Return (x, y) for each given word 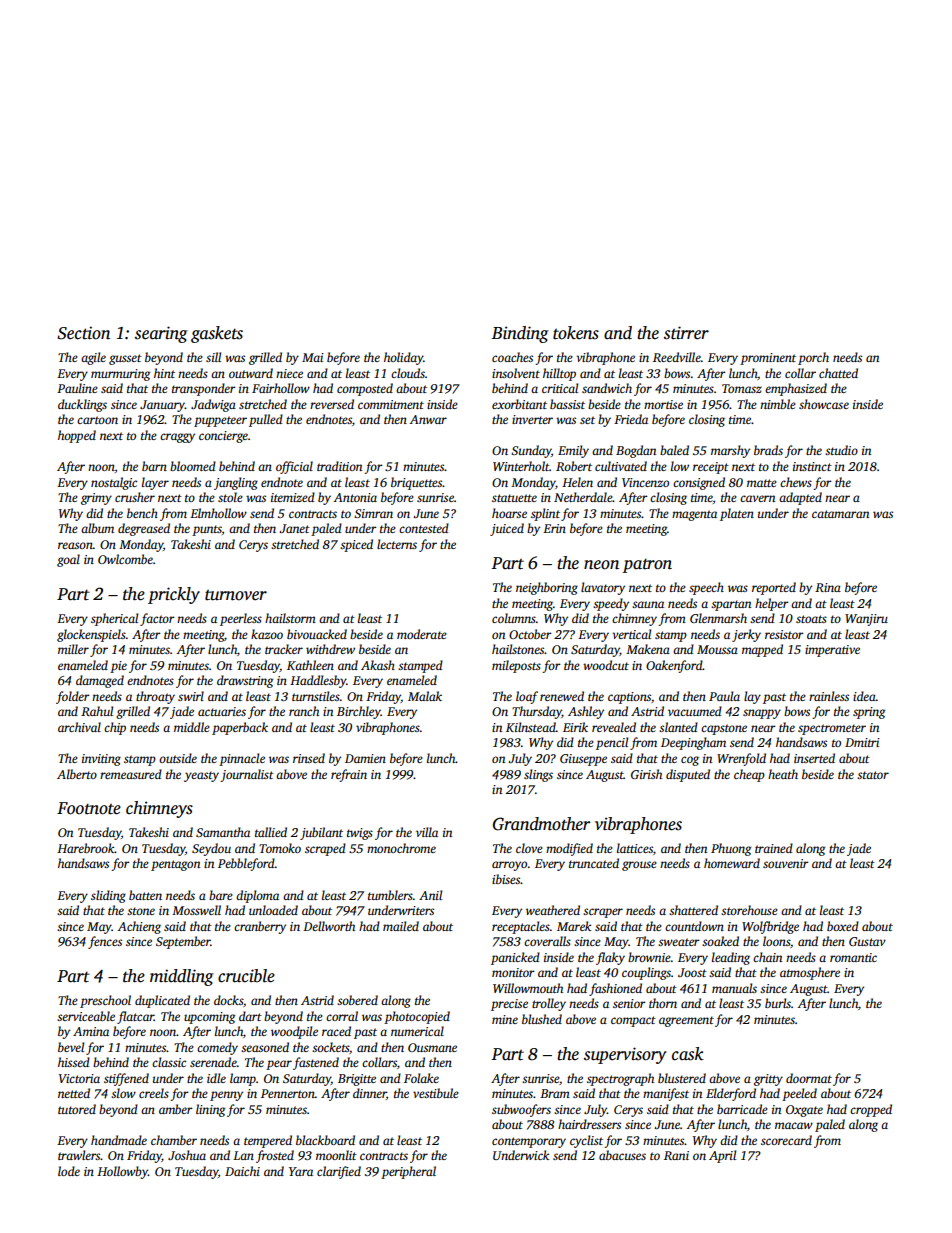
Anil (430, 895)
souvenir (786, 863)
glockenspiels (91, 635)
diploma (257, 896)
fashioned (615, 989)
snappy (762, 714)
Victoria (79, 1078)
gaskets (217, 334)
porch (813, 358)
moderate (422, 634)
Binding (520, 334)
